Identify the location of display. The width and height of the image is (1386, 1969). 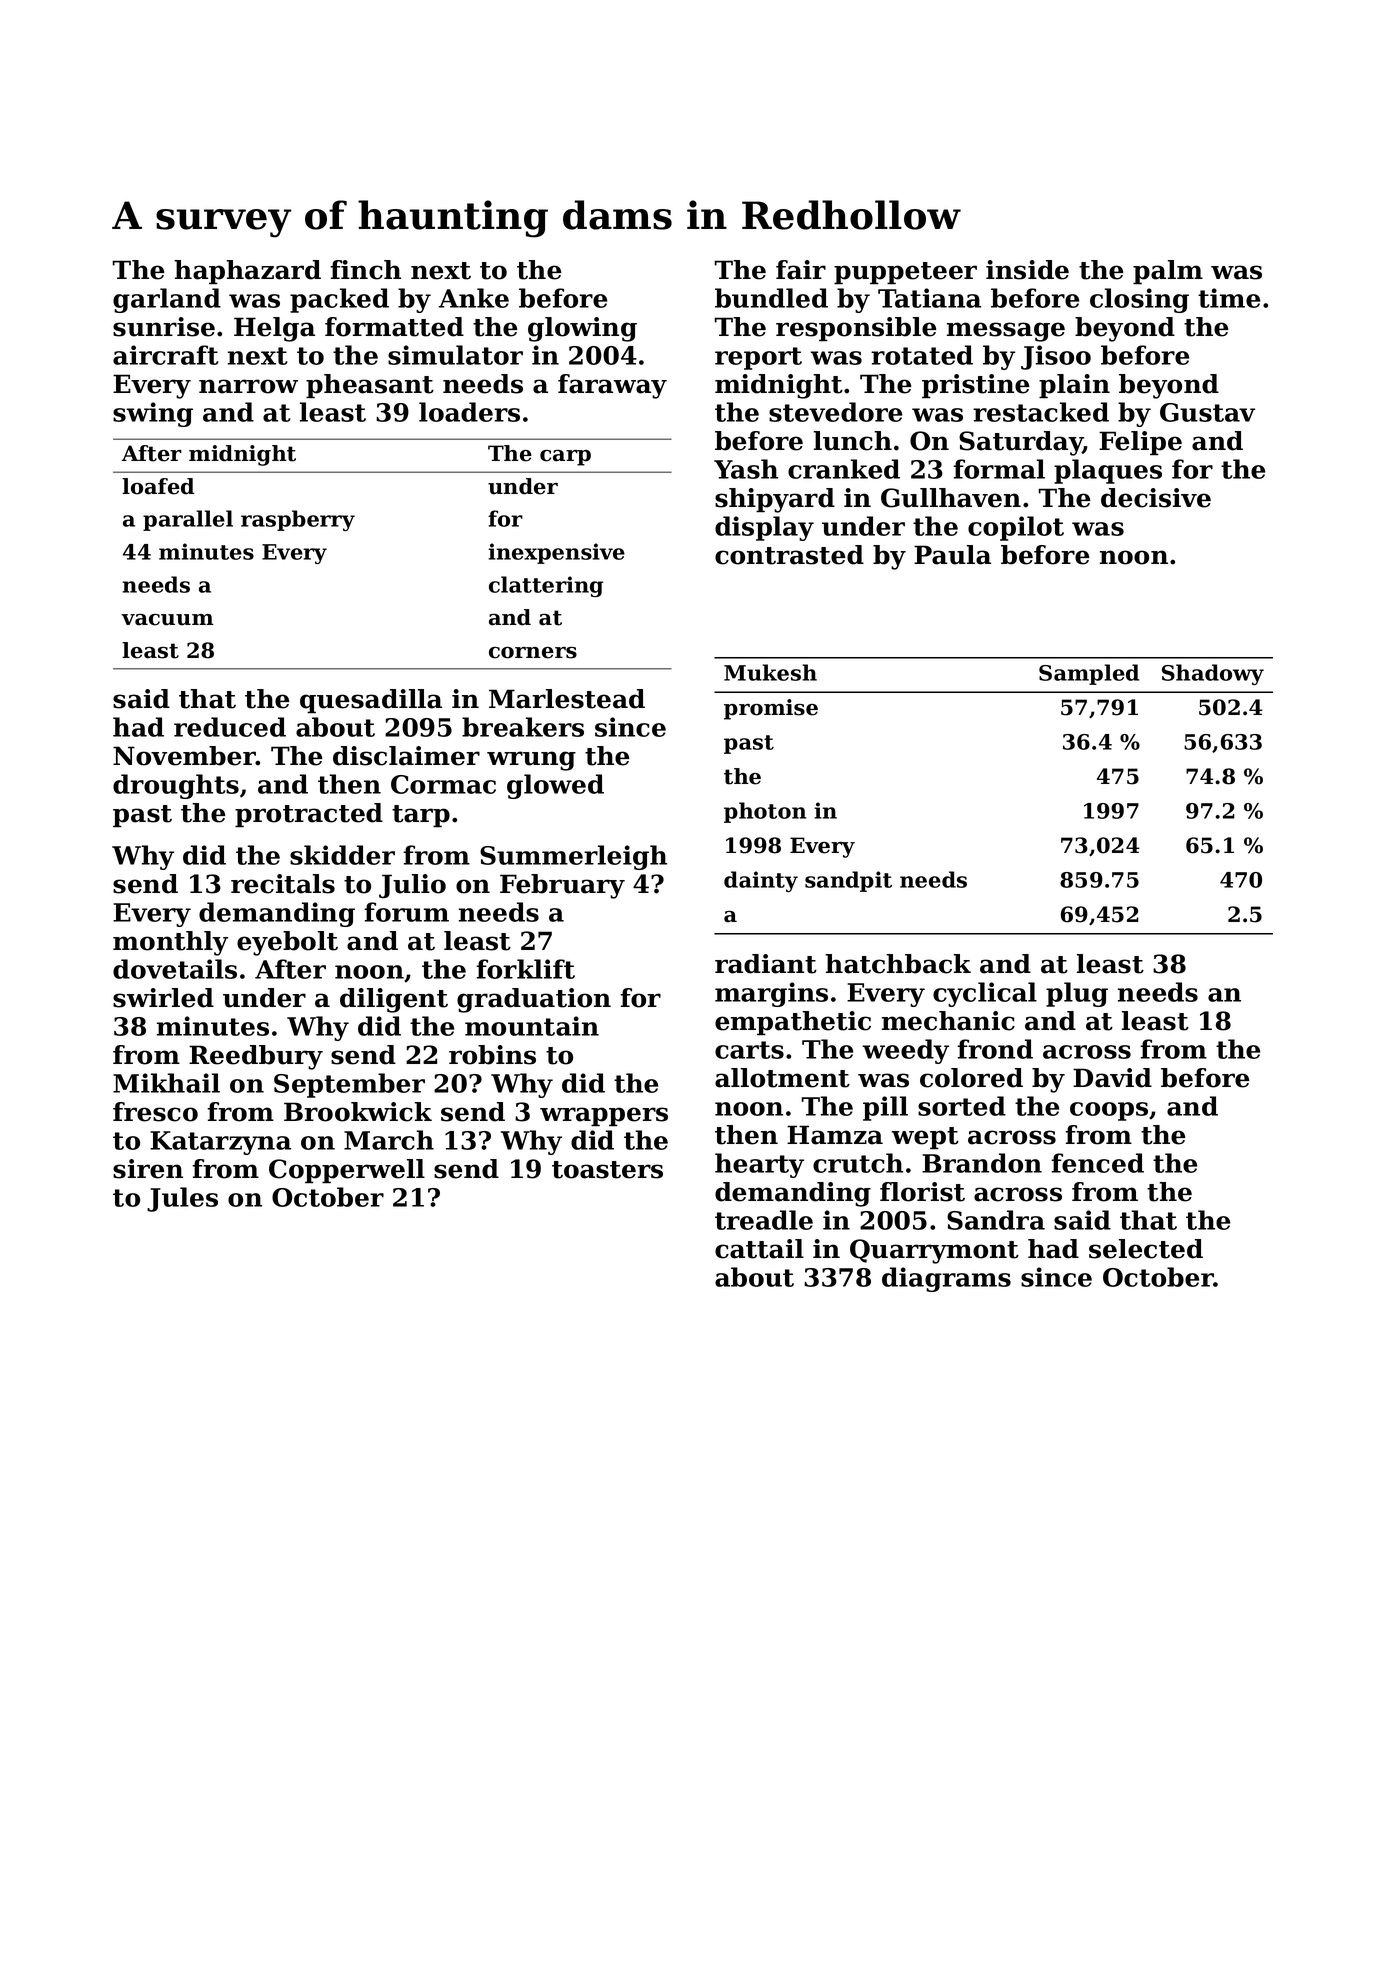
(764, 528).
